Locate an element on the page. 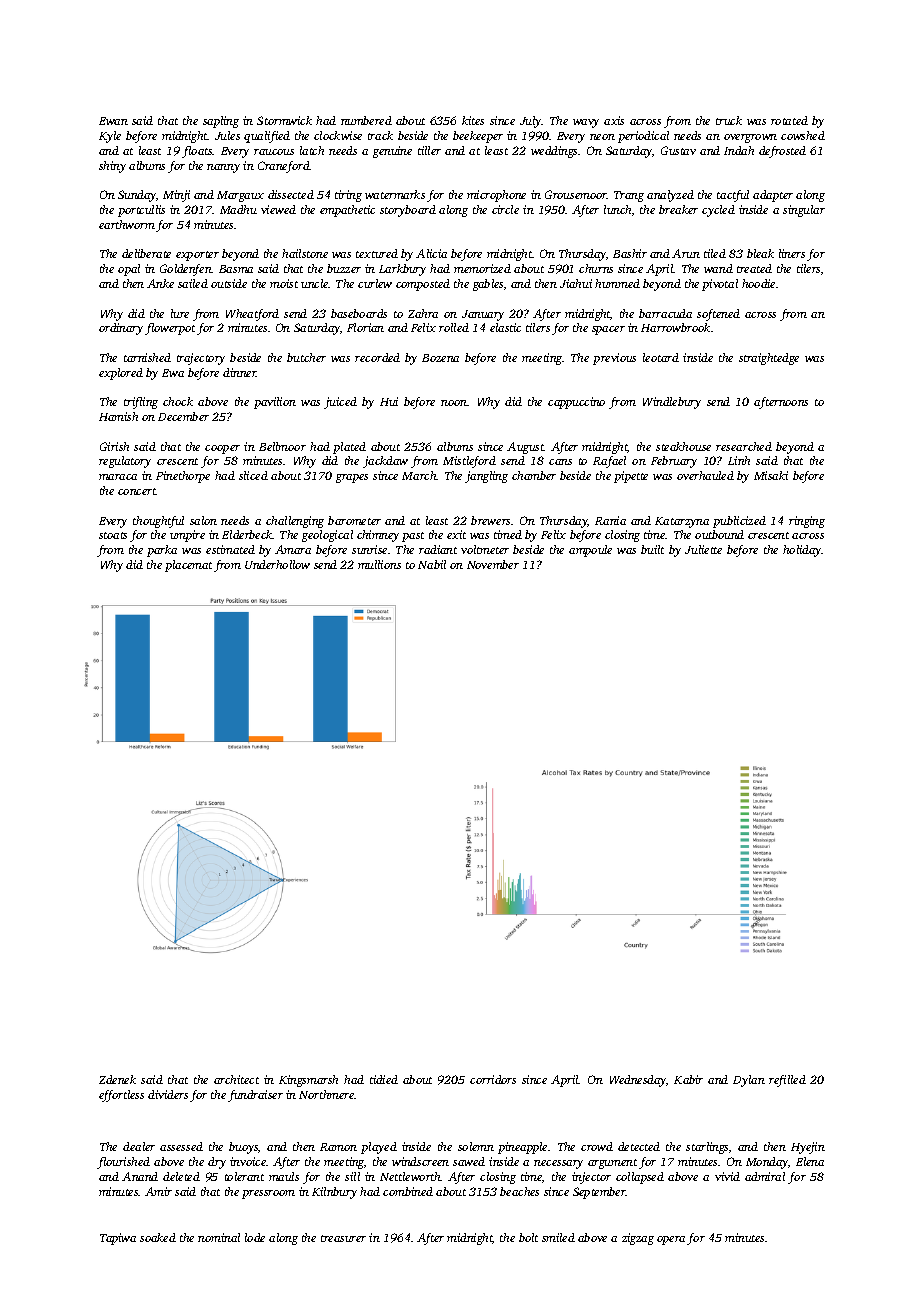 Image resolution: width=924 pixels, height=1308 pixels. Kyle is located at coordinates (110, 137).
